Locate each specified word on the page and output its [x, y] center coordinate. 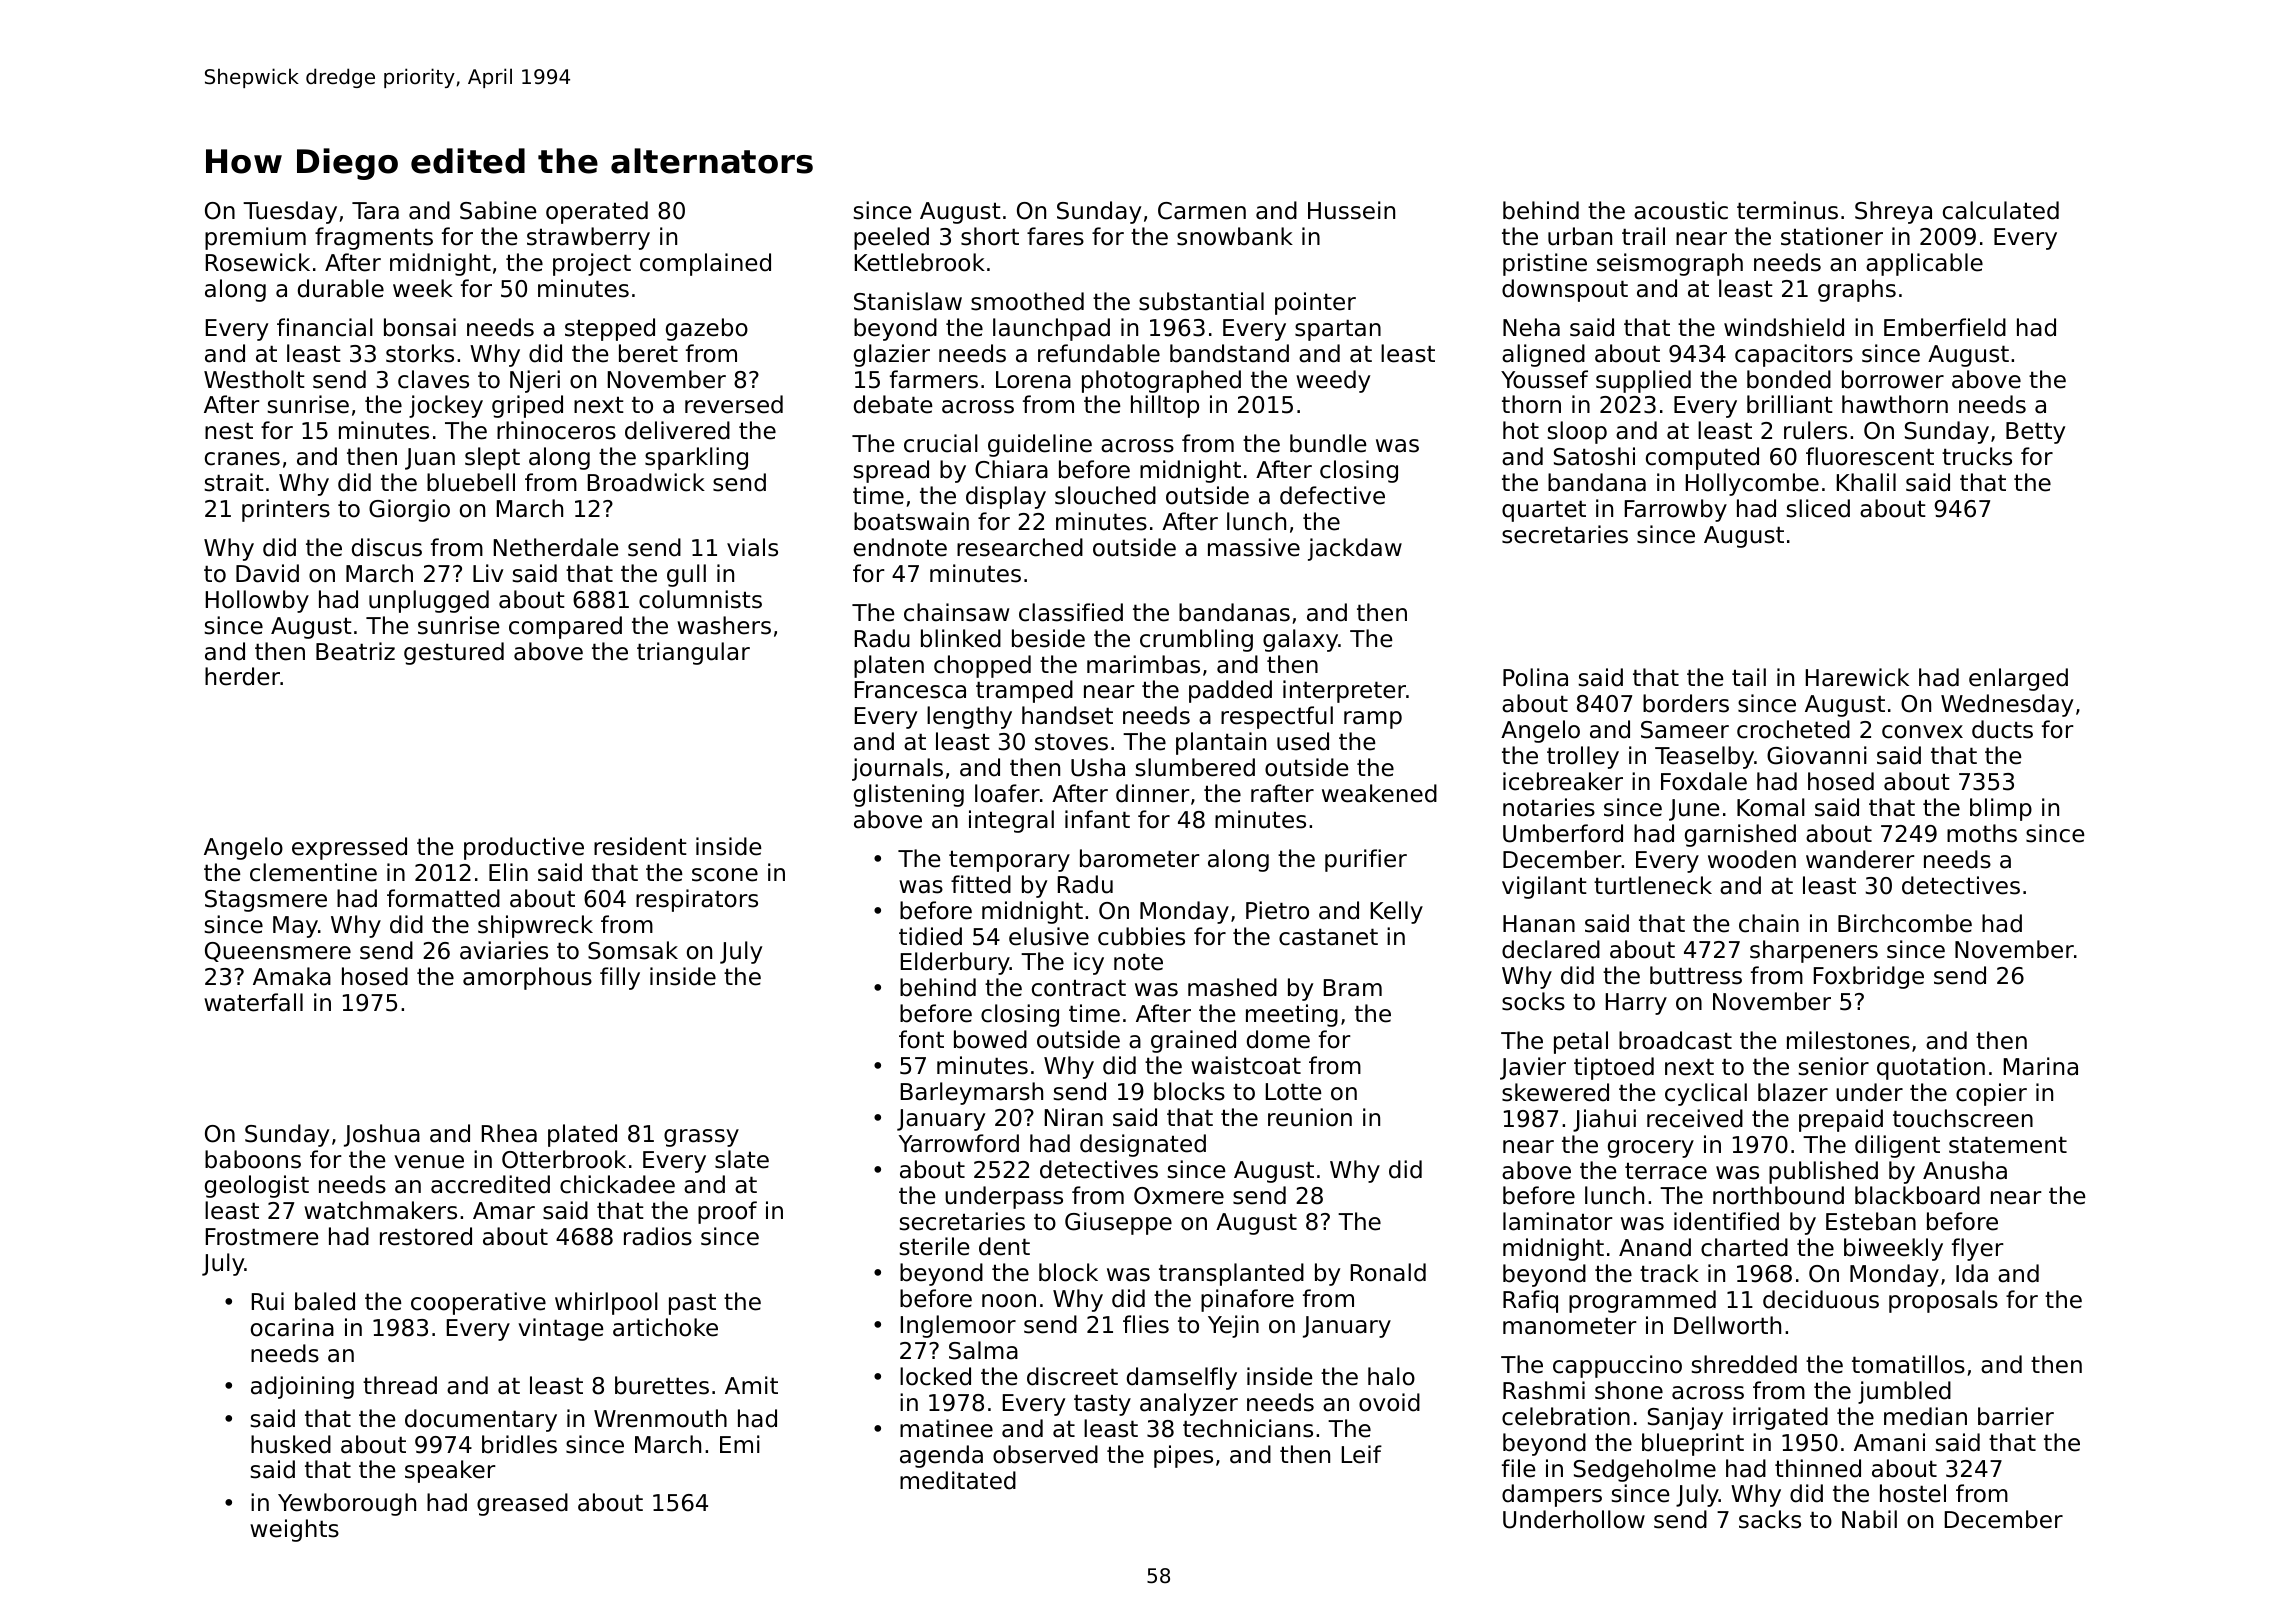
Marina [2041, 1066]
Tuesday [290, 212]
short [990, 236]
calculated [2001, 210]
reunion [1310, 1117]
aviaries [504, 950]
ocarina [292, 1327]
